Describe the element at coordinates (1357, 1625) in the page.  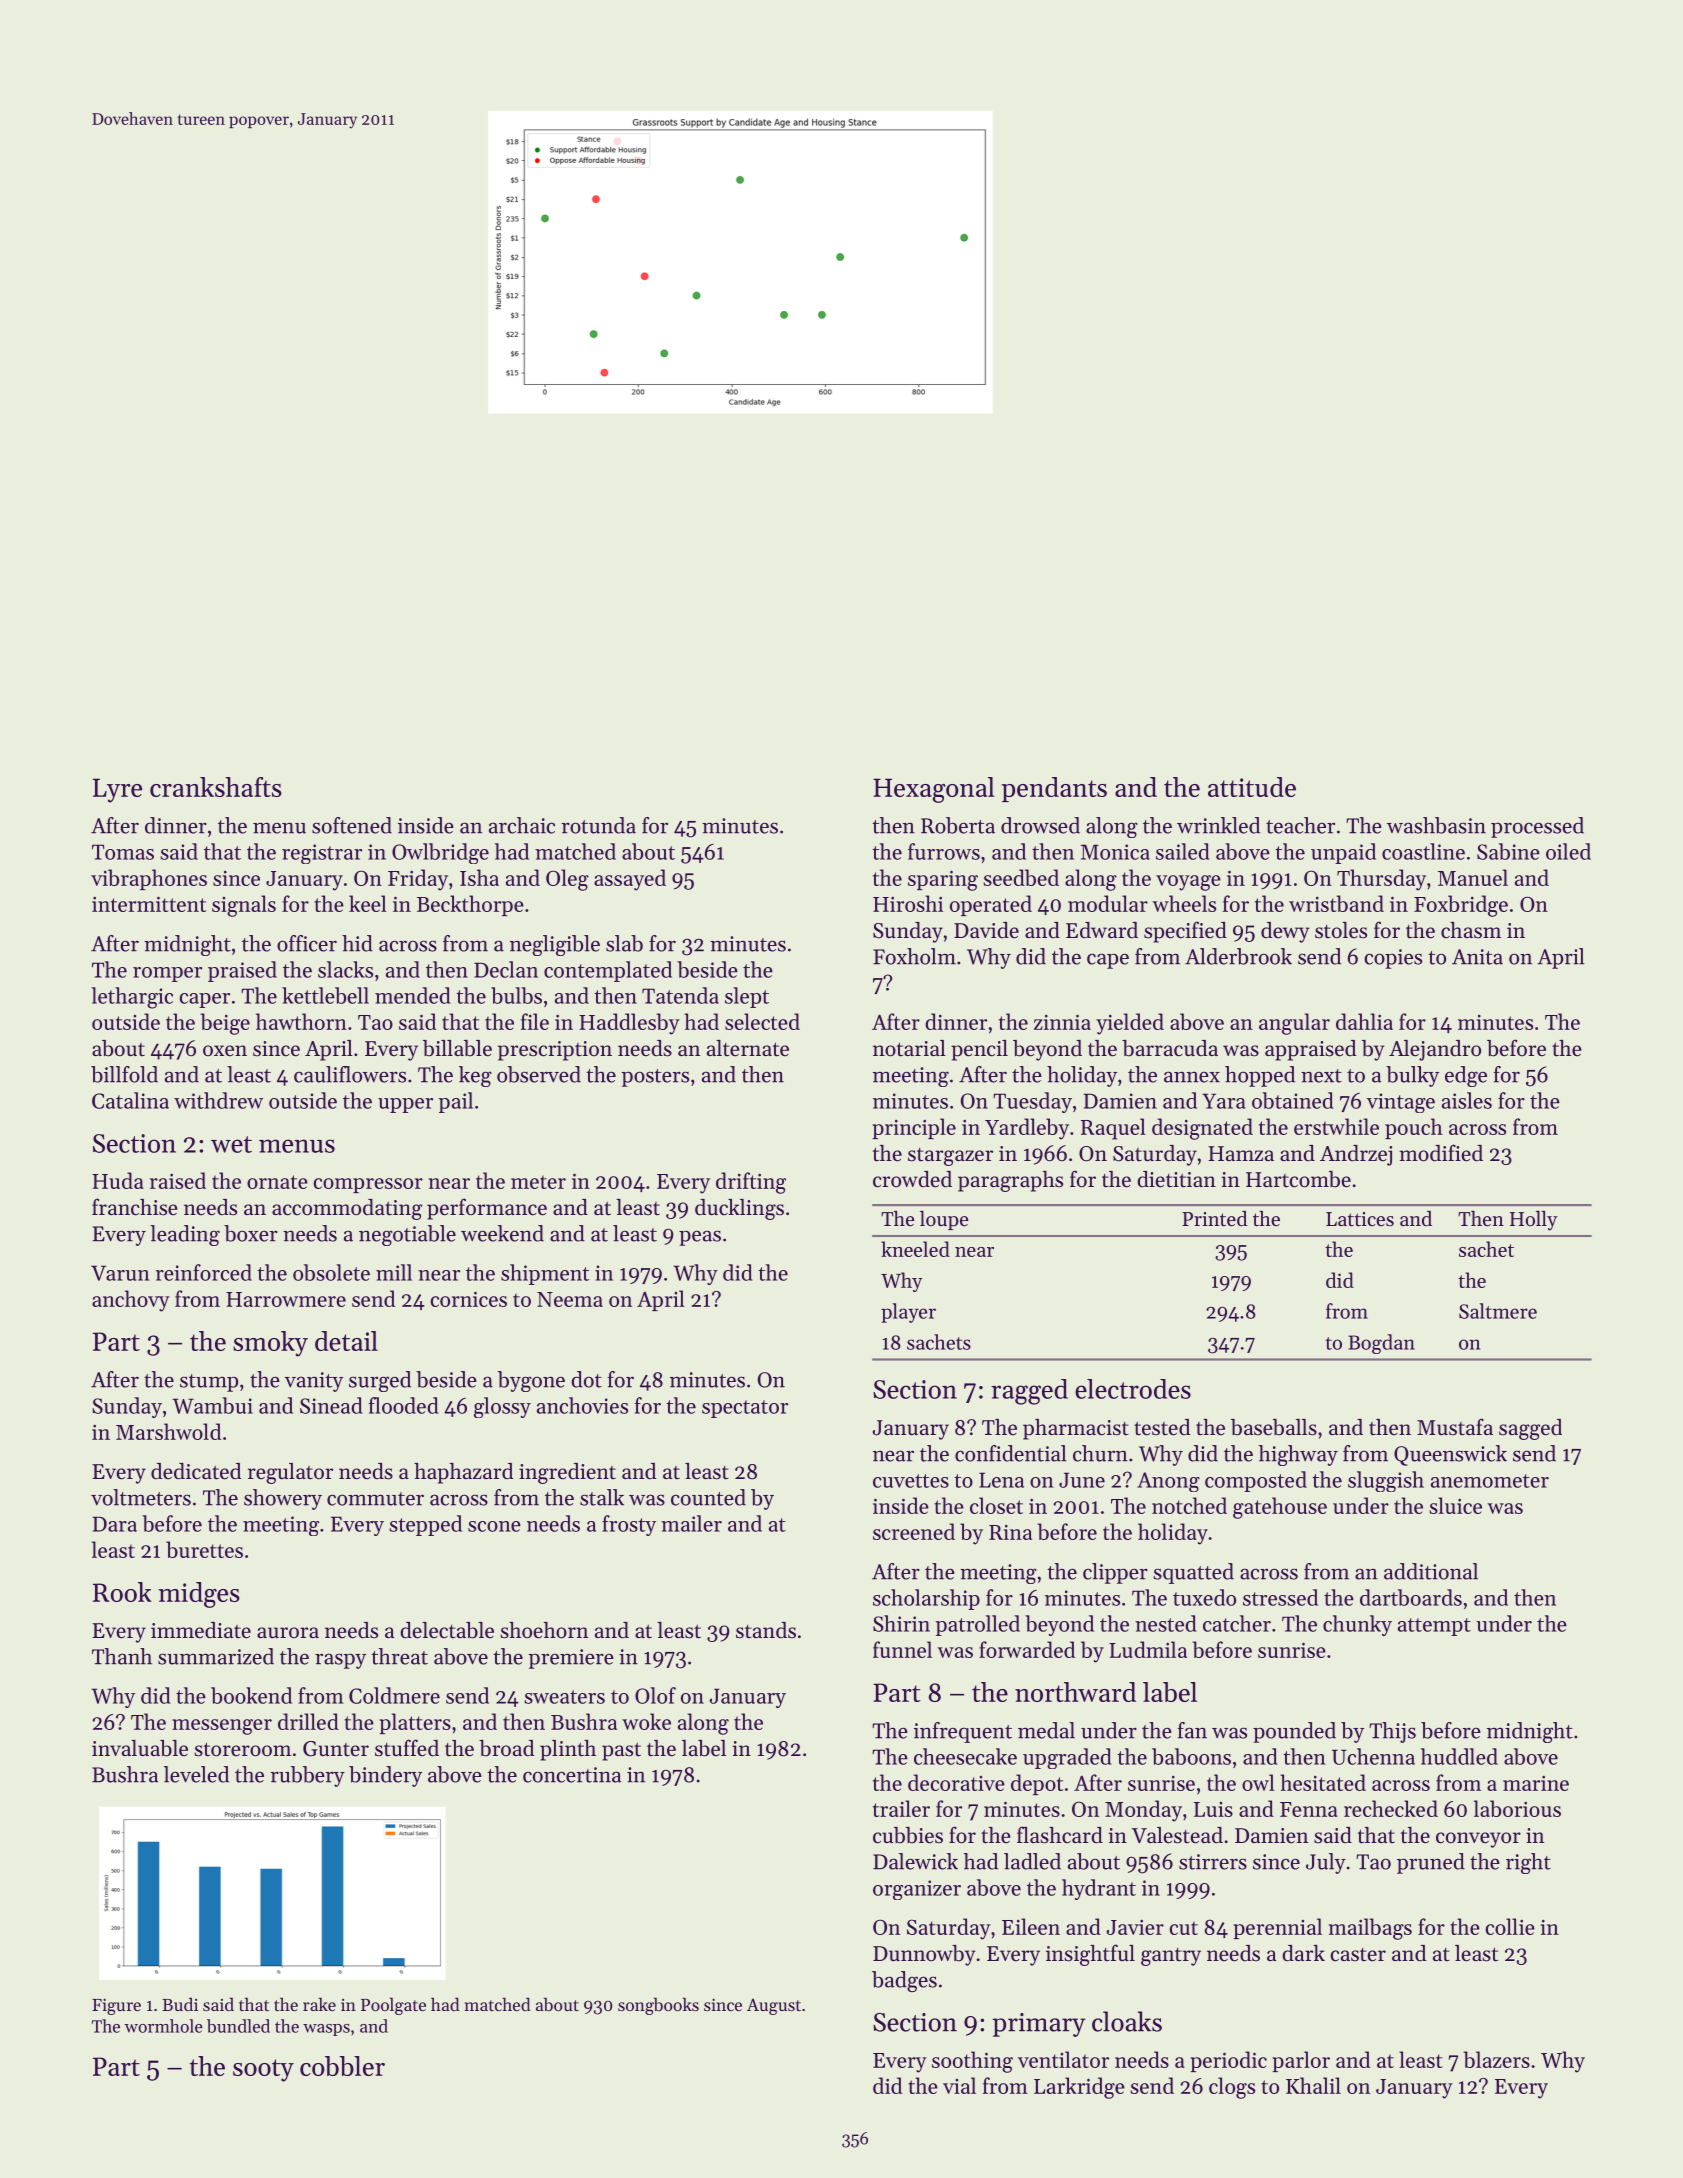
I see `chunky` at that location.
